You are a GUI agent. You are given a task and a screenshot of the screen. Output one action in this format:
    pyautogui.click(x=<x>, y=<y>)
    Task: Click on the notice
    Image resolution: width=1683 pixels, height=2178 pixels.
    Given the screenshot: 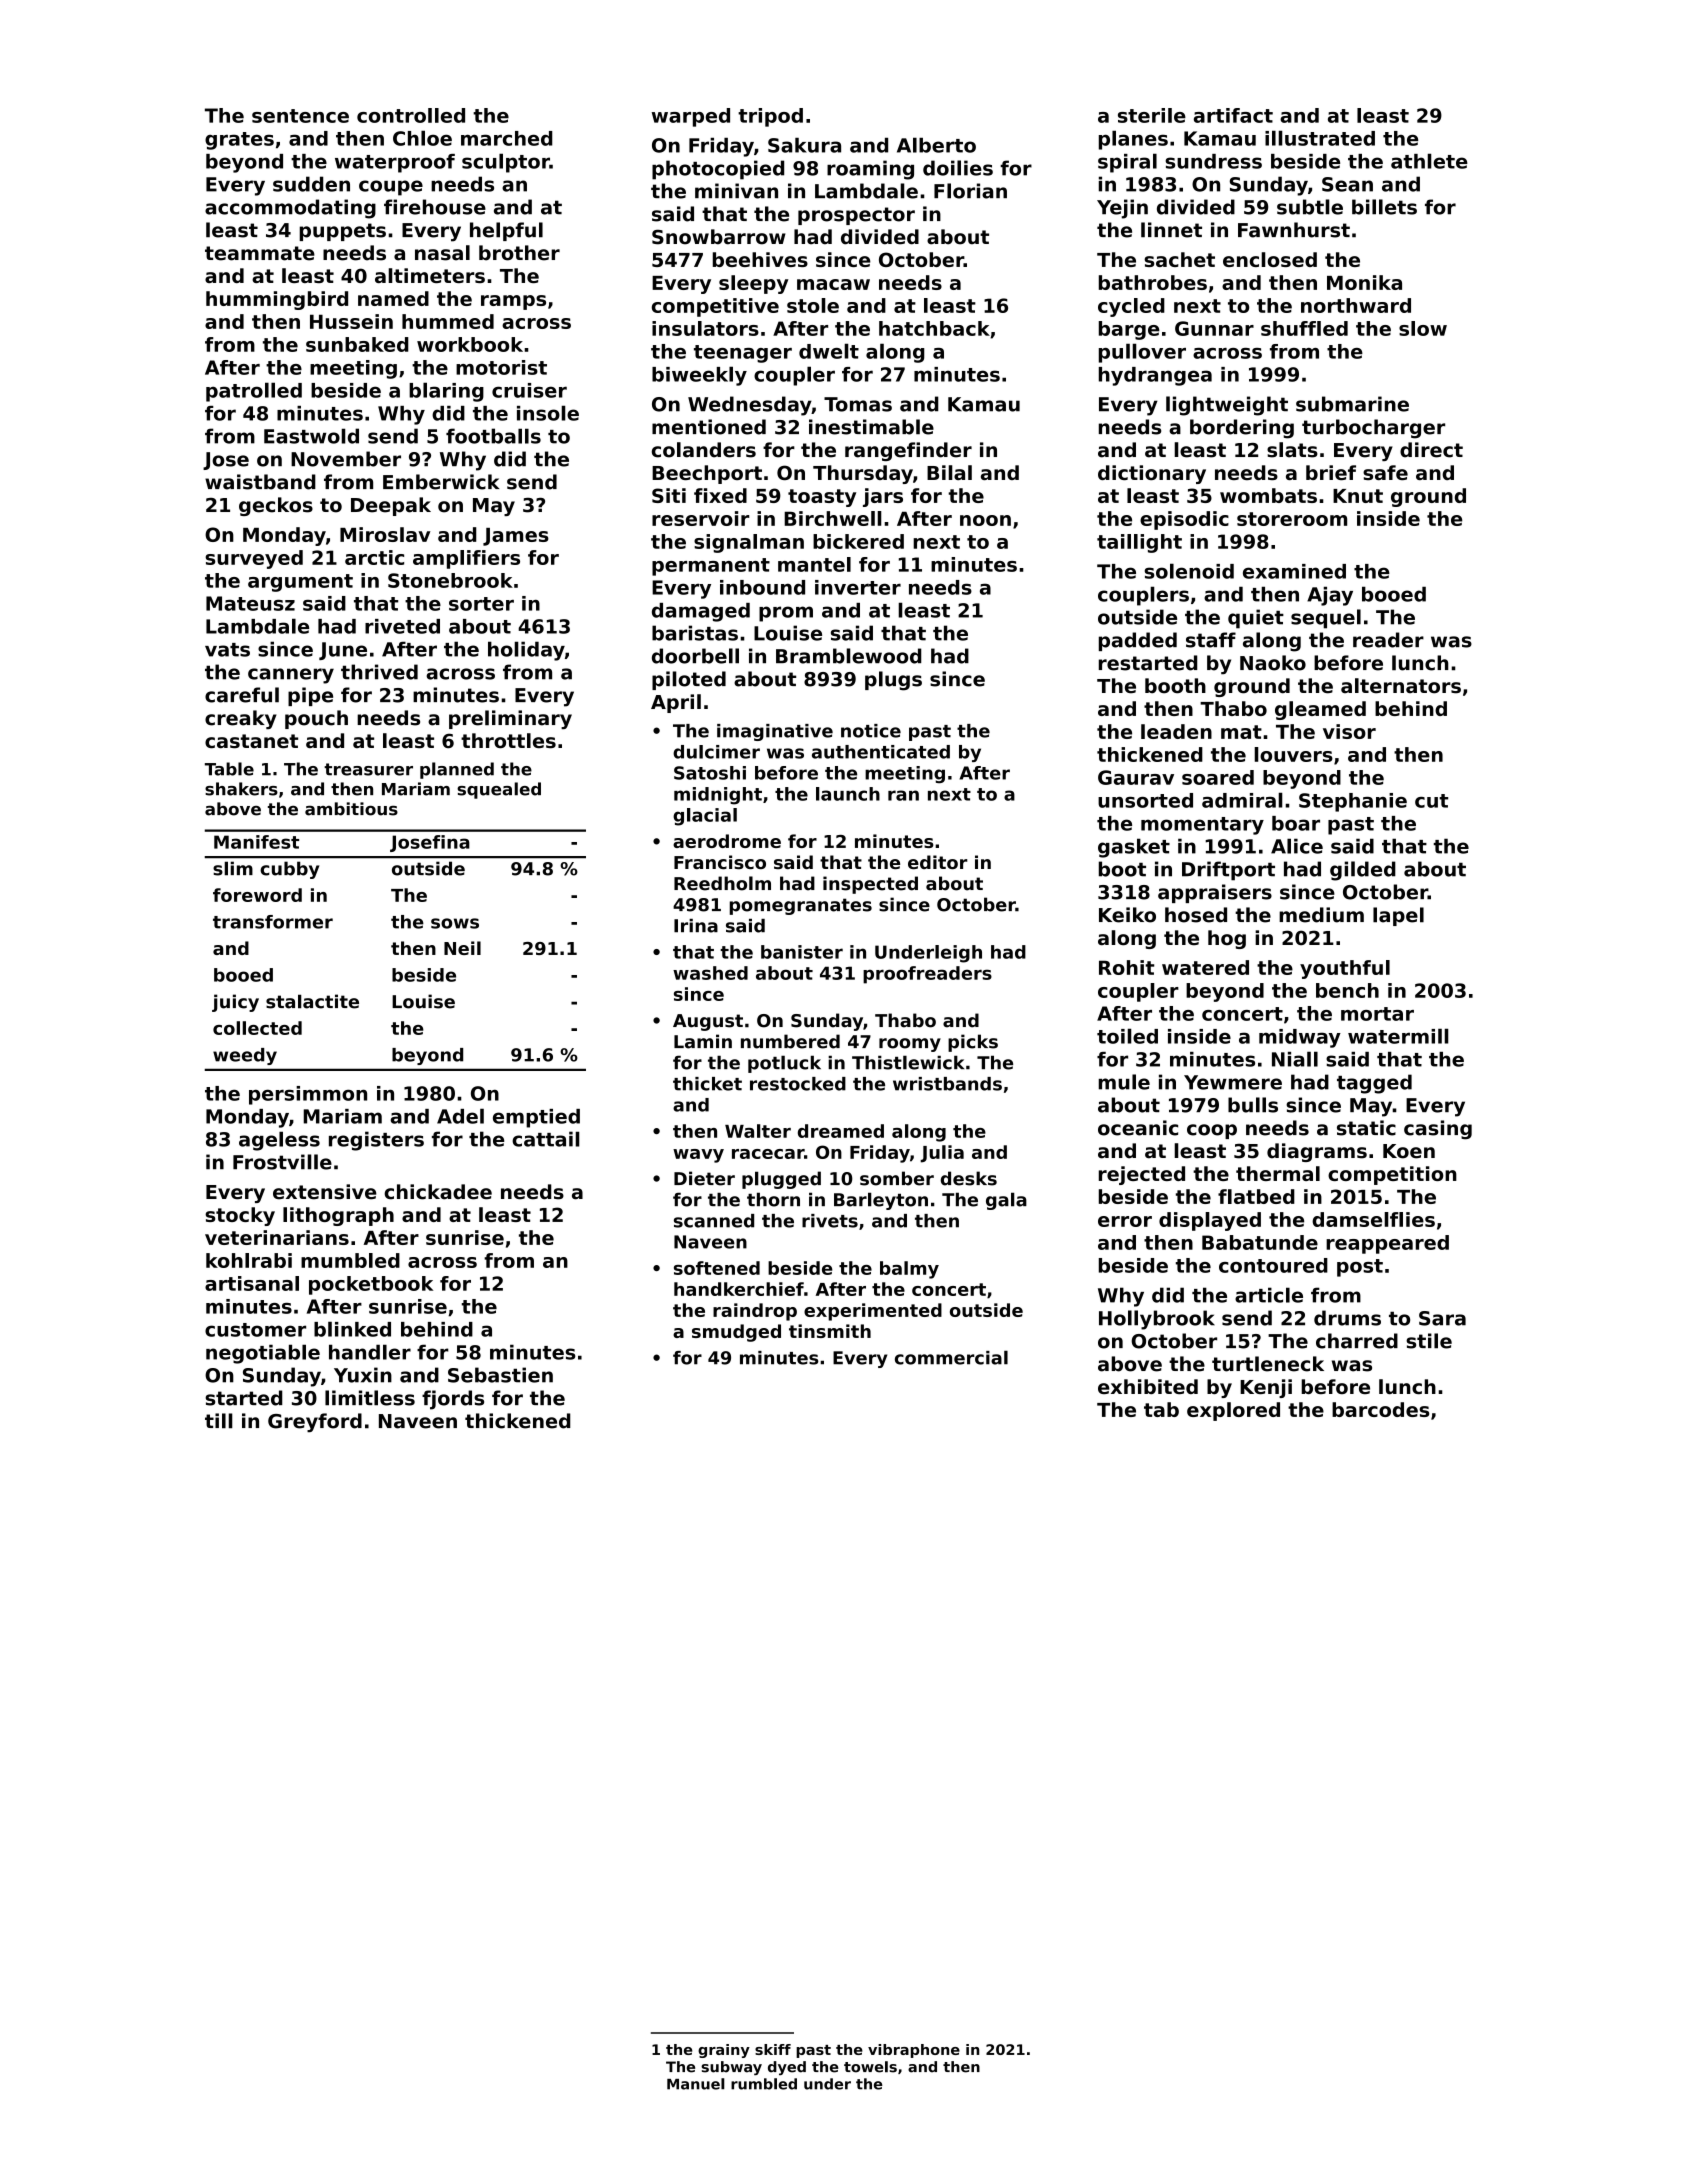 What is the action you would take?
    pyautogui.click(x=871, y=731)
